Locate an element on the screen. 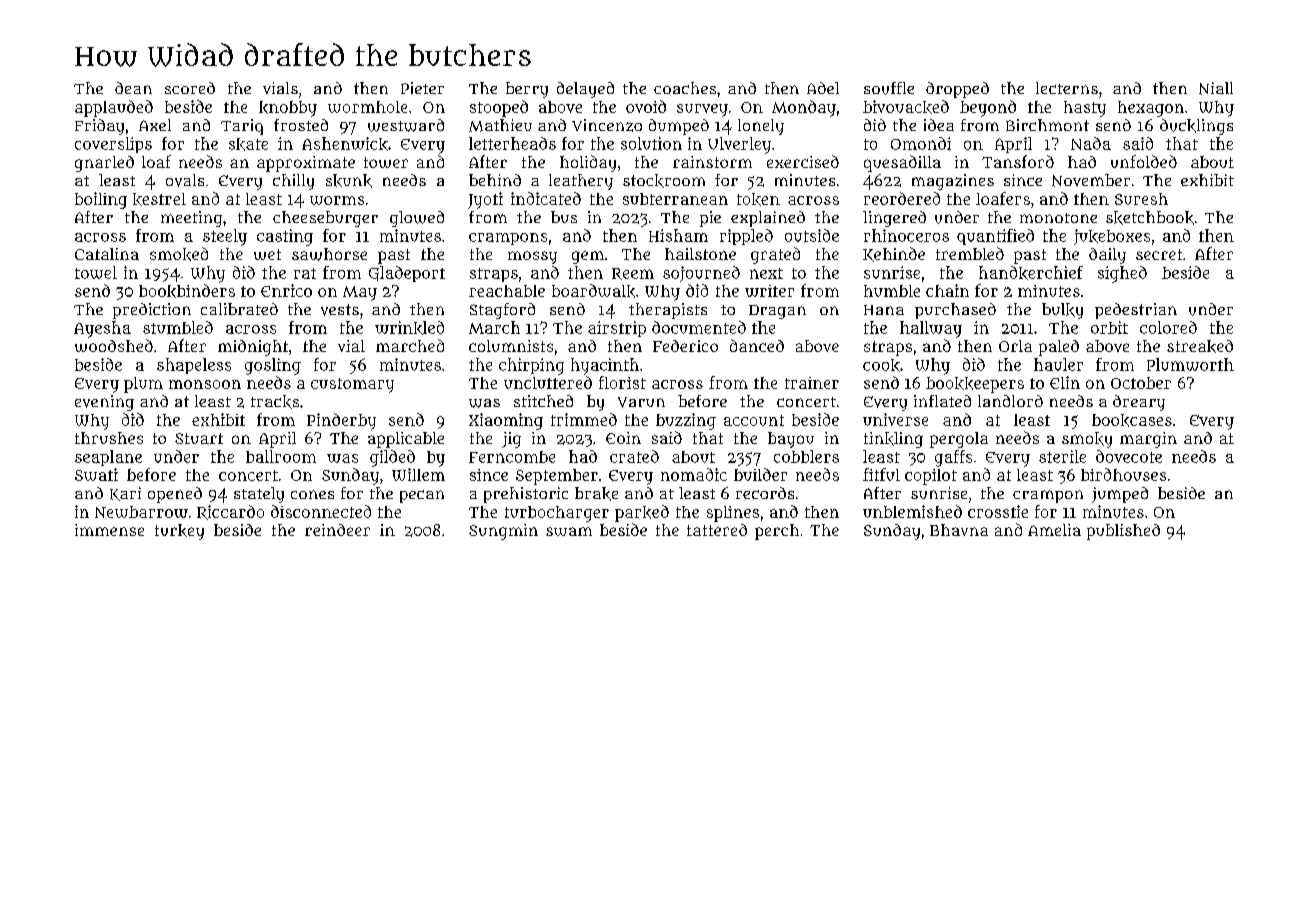 Image resolution: width=1308 pixels, height=924 pixels. subterranean is located at coordinates (675, 199).
